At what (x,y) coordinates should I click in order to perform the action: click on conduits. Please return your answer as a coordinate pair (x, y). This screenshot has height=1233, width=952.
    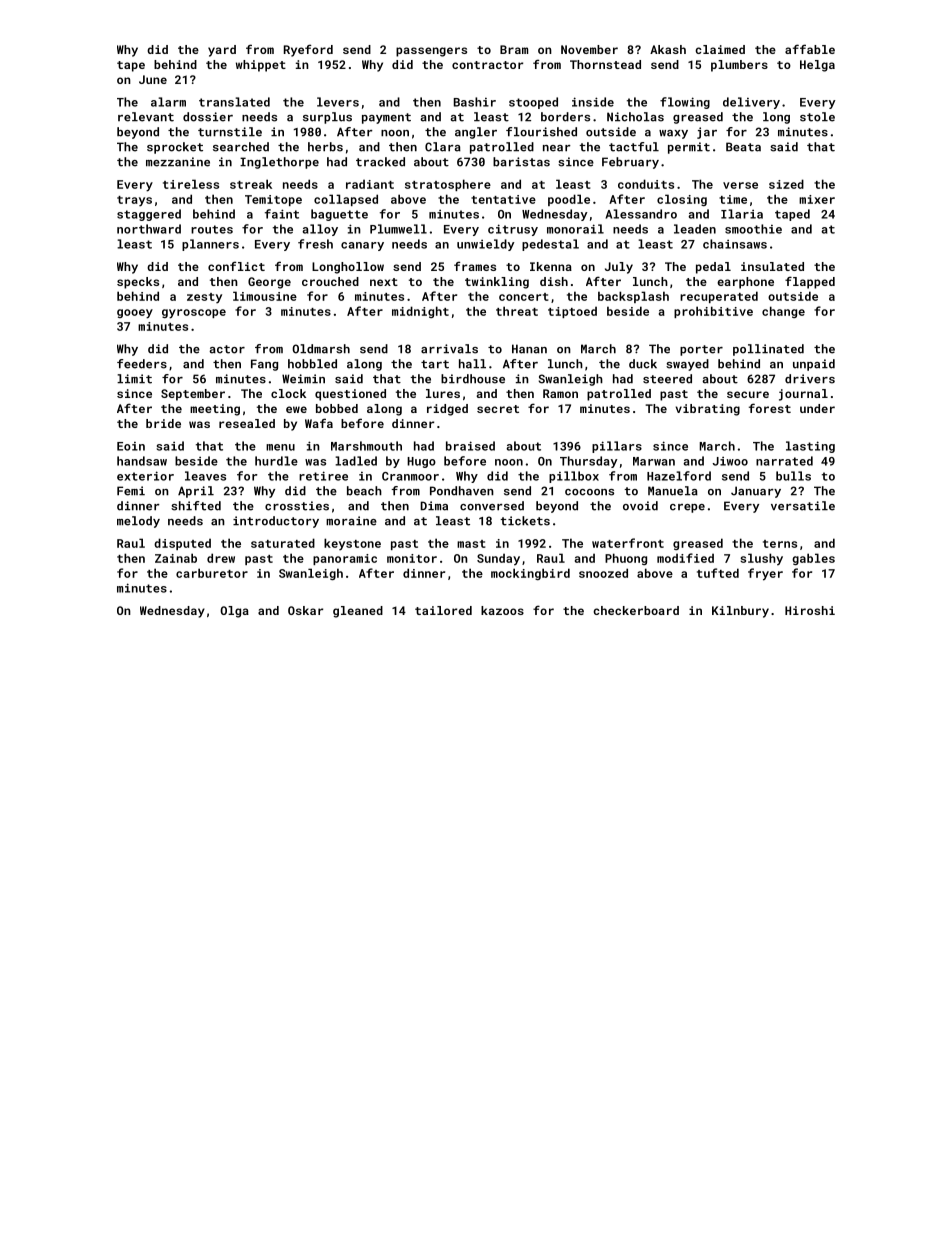
    Looking at the image, I should click on (646, 184).
